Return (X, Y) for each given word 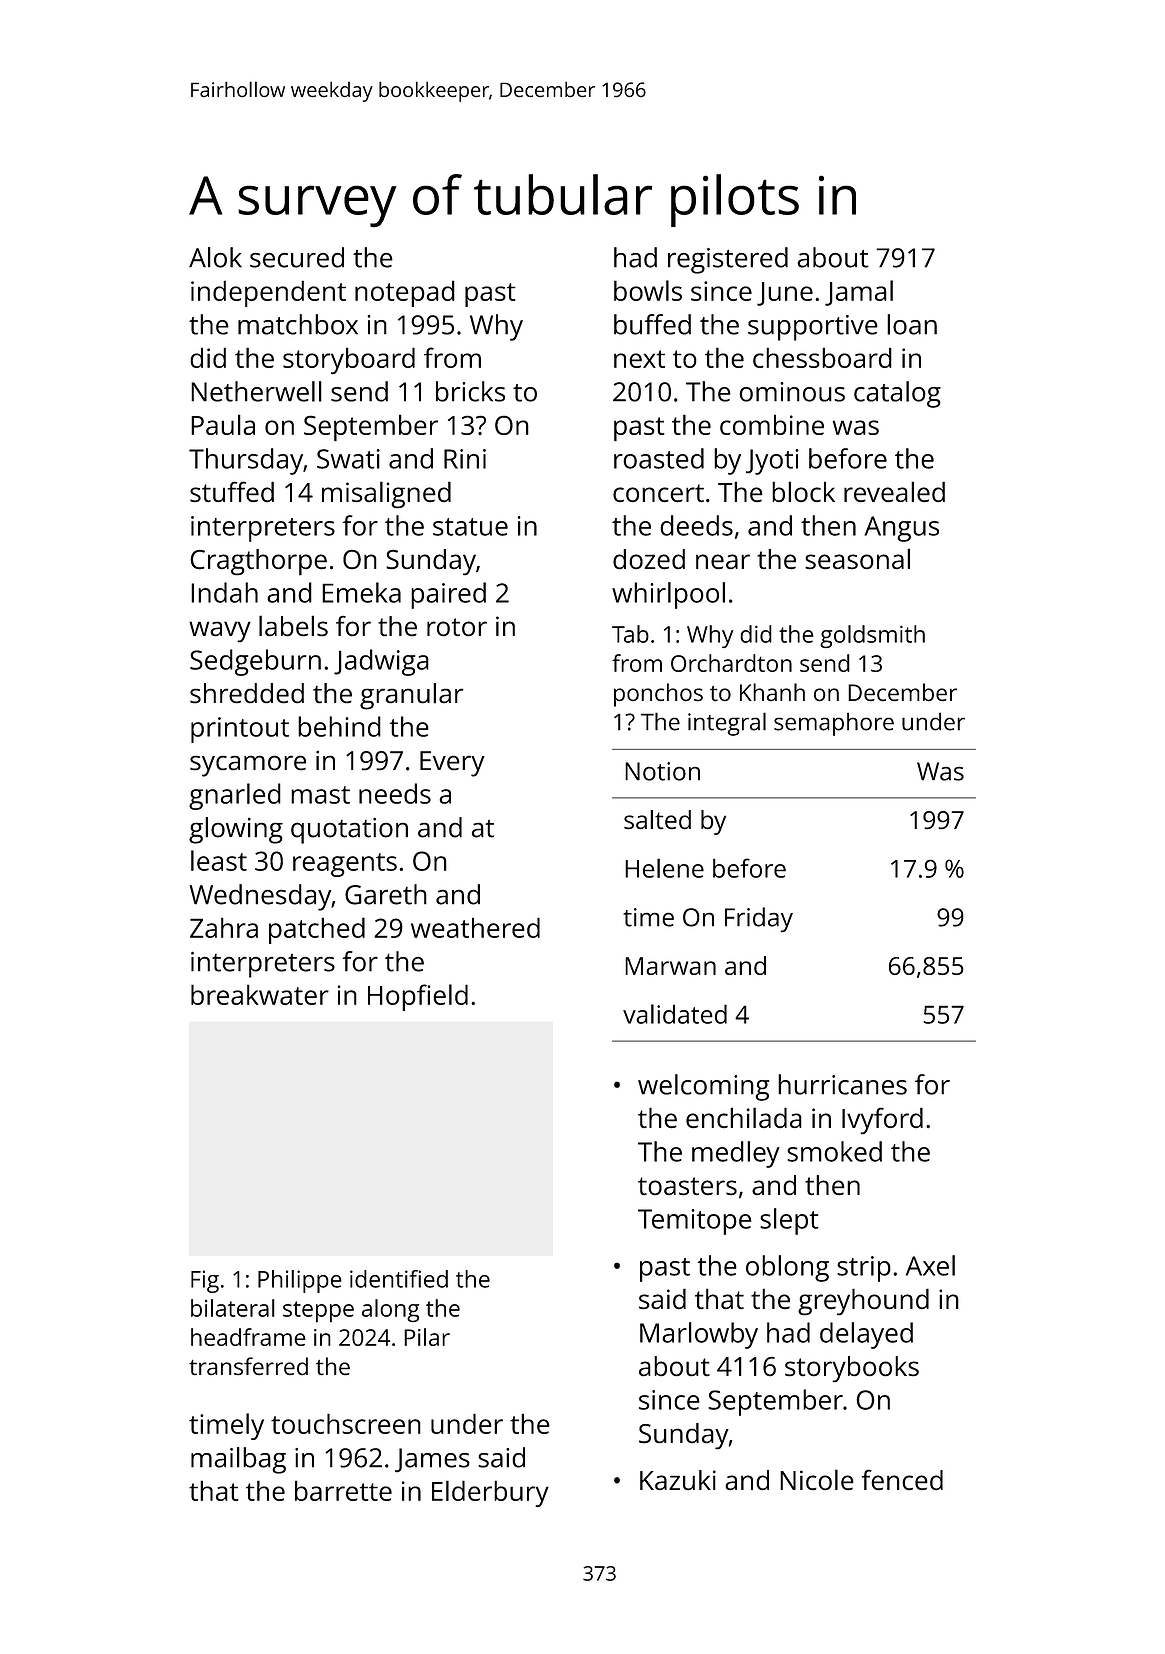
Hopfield (418, 997)
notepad (405, 293)
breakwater (260, 994)
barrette (343, 1490)
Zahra (224, 927)
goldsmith (872, 636)
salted (657, 819)
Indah (224, 592)
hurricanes (842, 1084)
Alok (215, 257)
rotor (457, 627)
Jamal (859, 293)
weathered (475, 927)
